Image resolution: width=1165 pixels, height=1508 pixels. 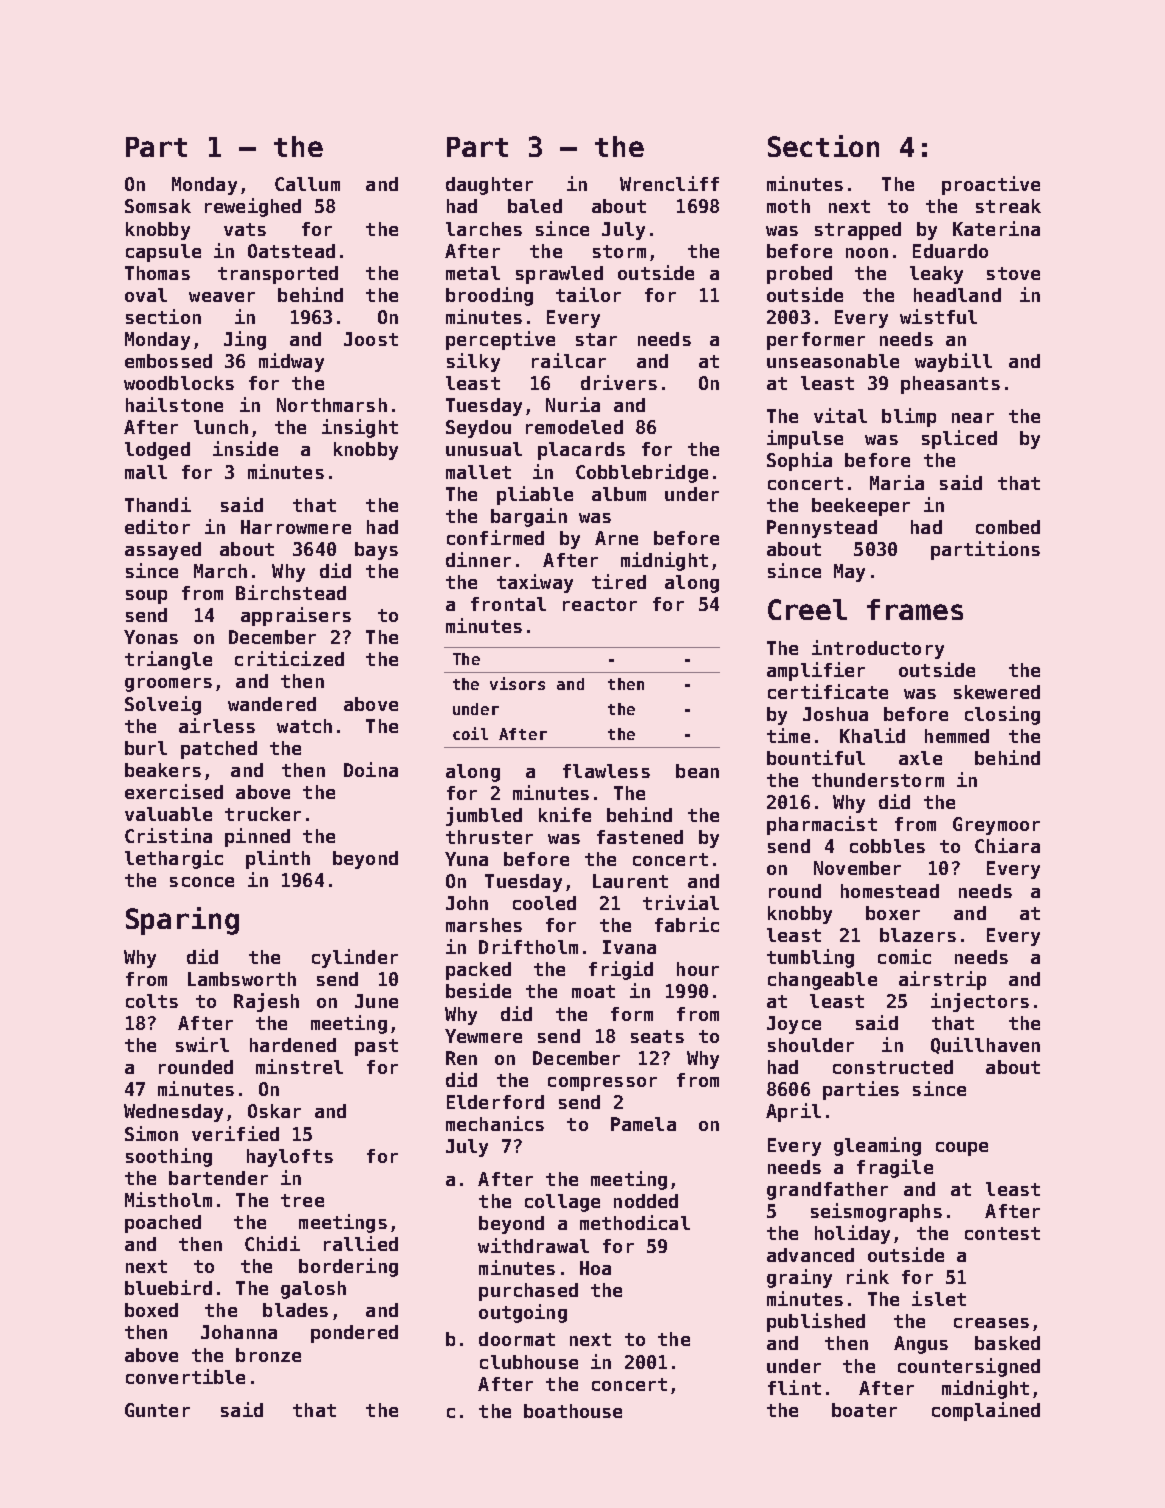 I want to click on complained, so click(x=986, y=1411).
